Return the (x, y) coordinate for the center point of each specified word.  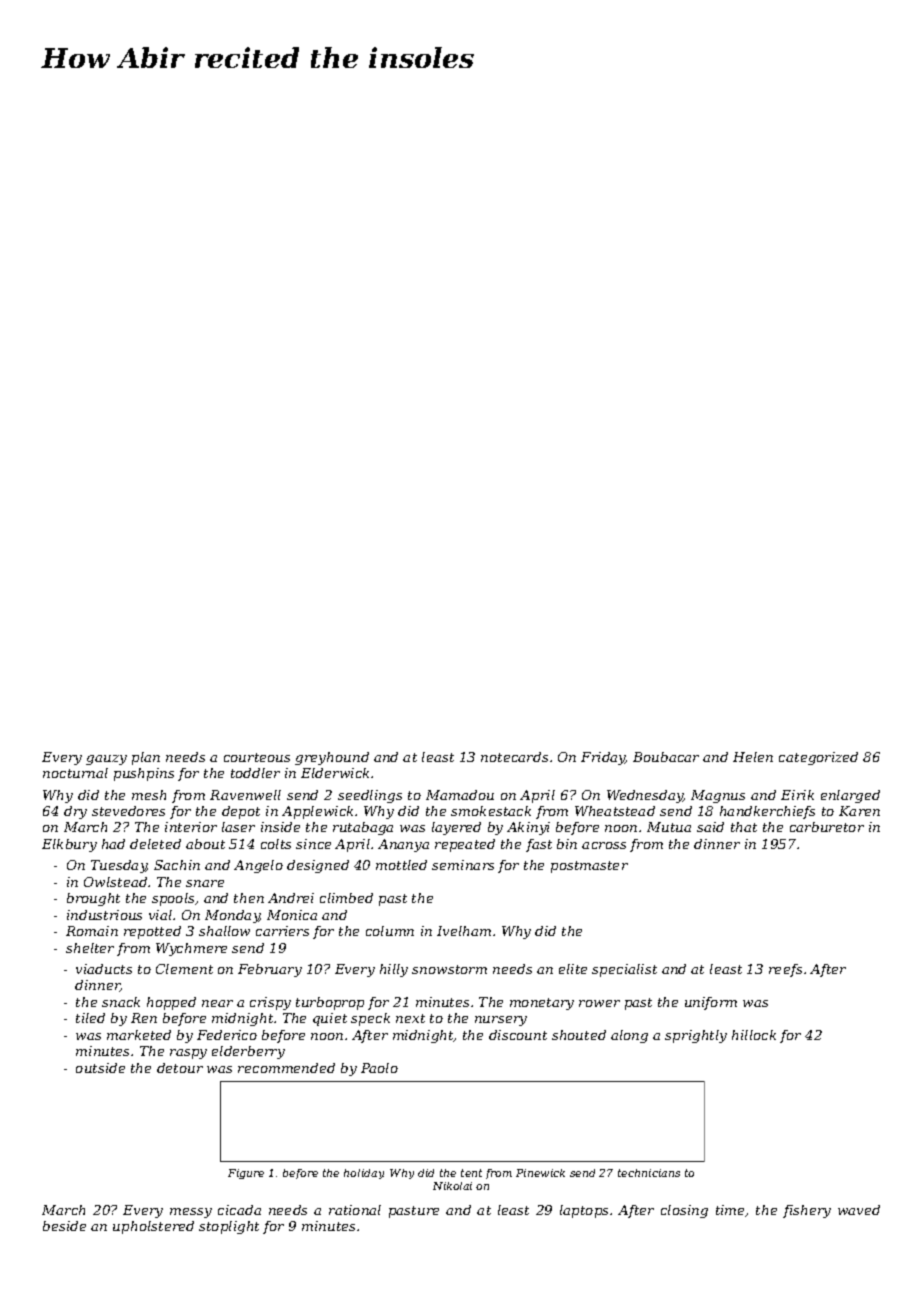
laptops (584, 1211)
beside (64, 1226)
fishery (807, 1211)
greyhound (332, 758)
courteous (257, 757)
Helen (753, 757)
